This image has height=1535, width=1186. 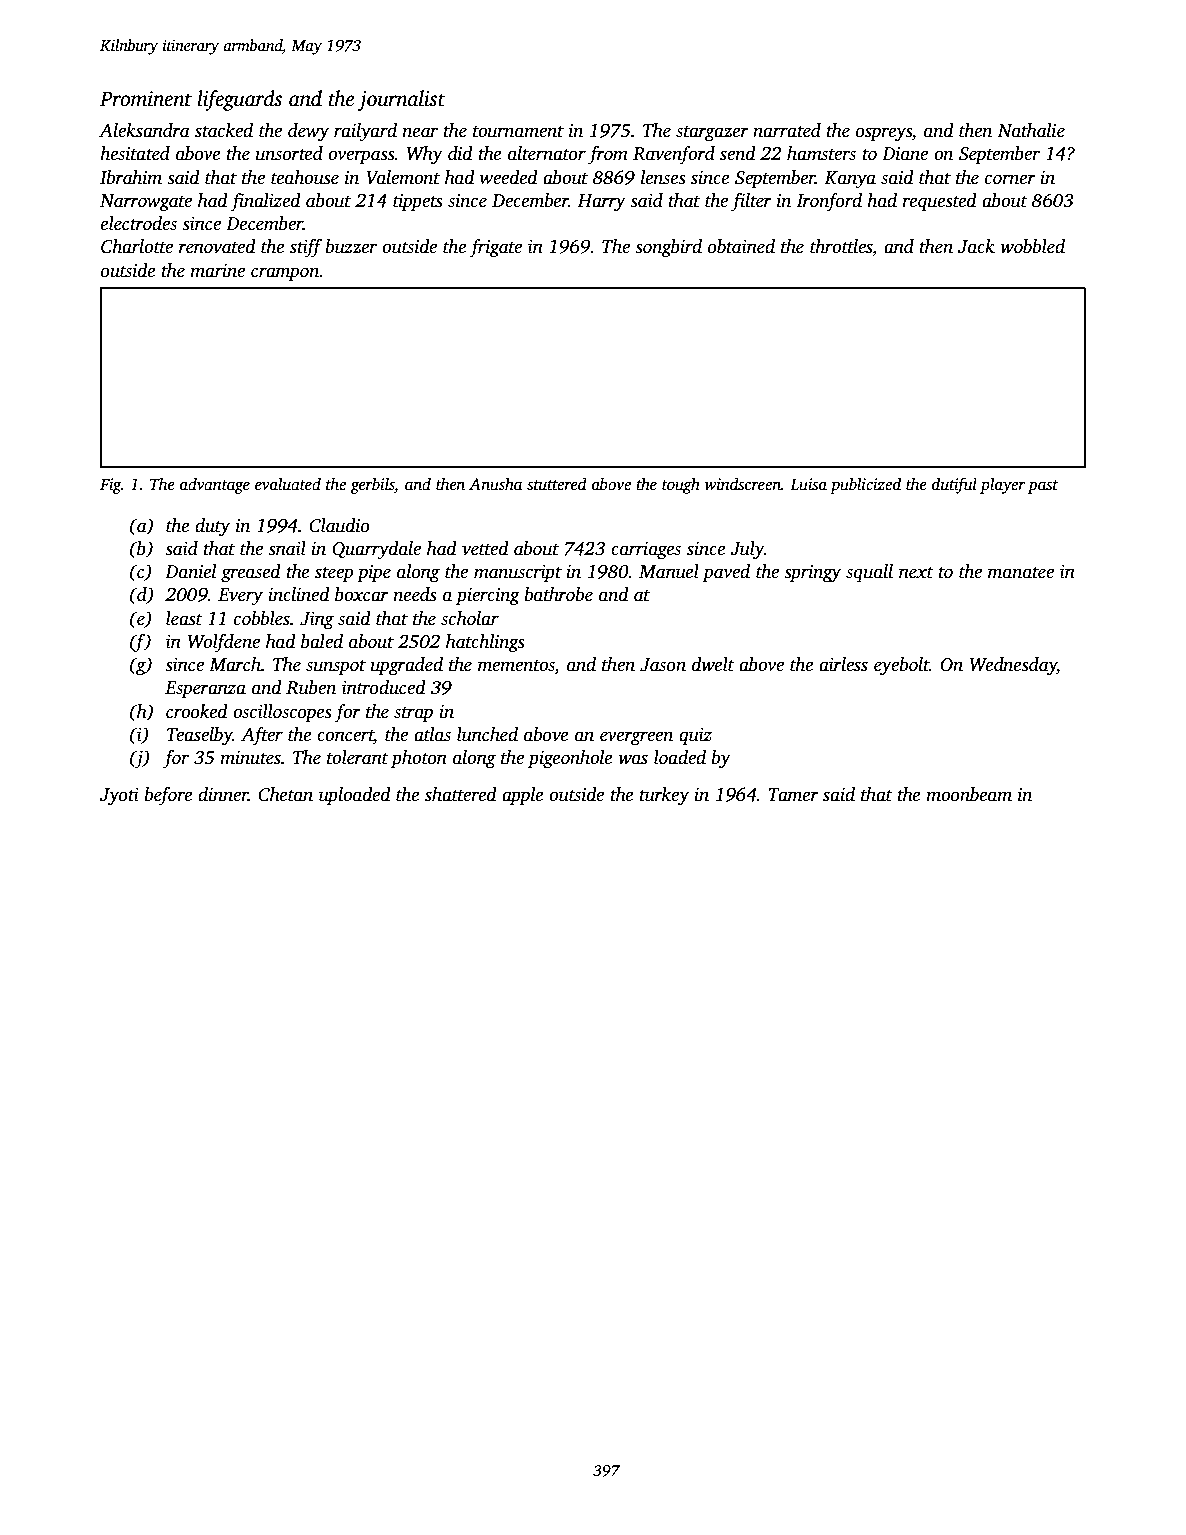 I want to click on wobbled, so click(x=1032, y=246).
